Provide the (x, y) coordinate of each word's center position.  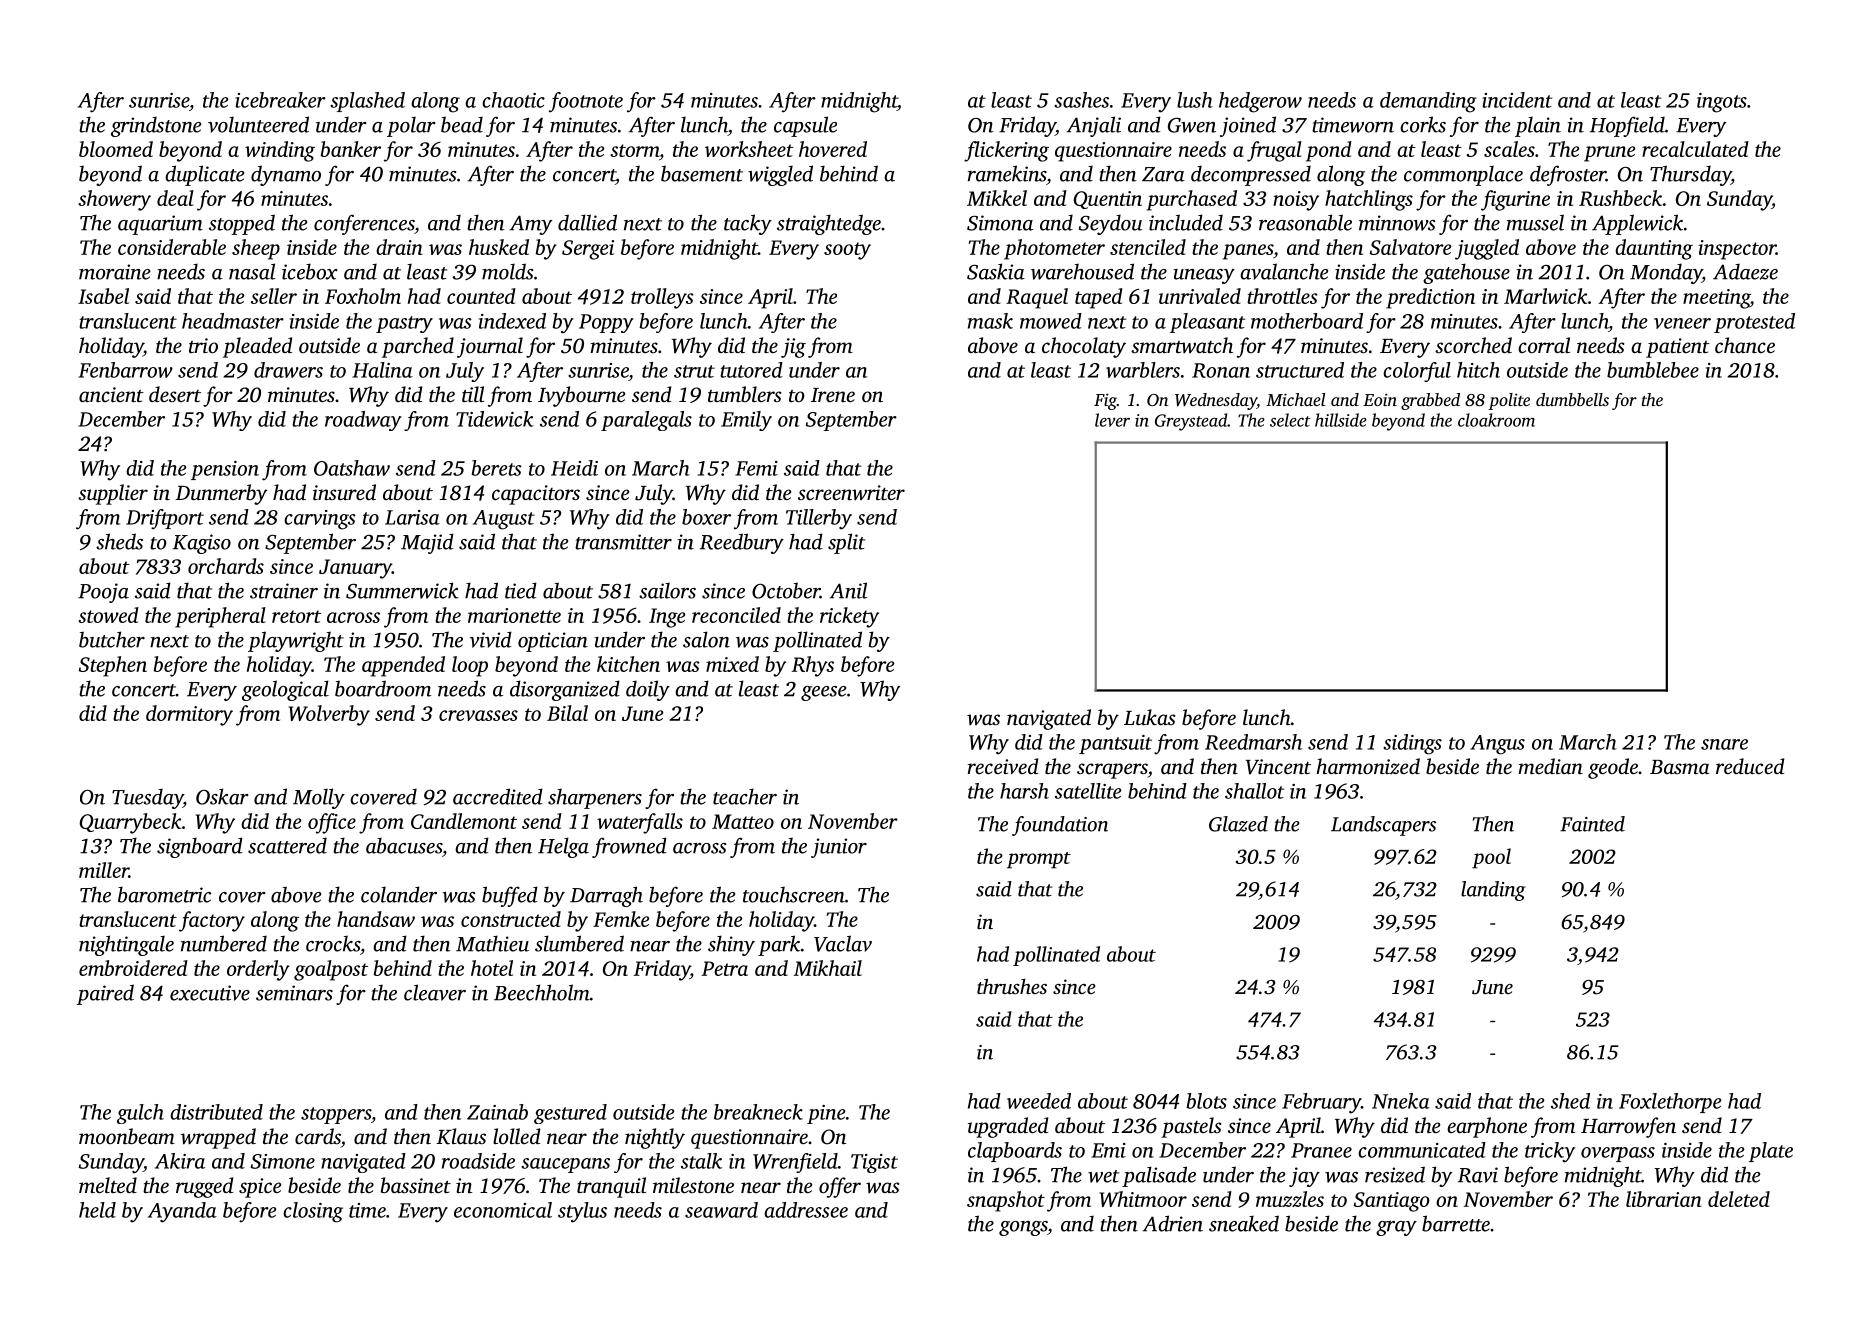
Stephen (112, 666)
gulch (140, 1114)
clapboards (1015, 1152)
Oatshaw (352, 468)
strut (694, 371)
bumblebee (1653, 370)
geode (1613, 768)
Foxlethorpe (1670, 1103)
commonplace (1463, 175)
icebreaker (280, 100)
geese (823, 693)
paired (105, 994)
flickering (1006, 151)
